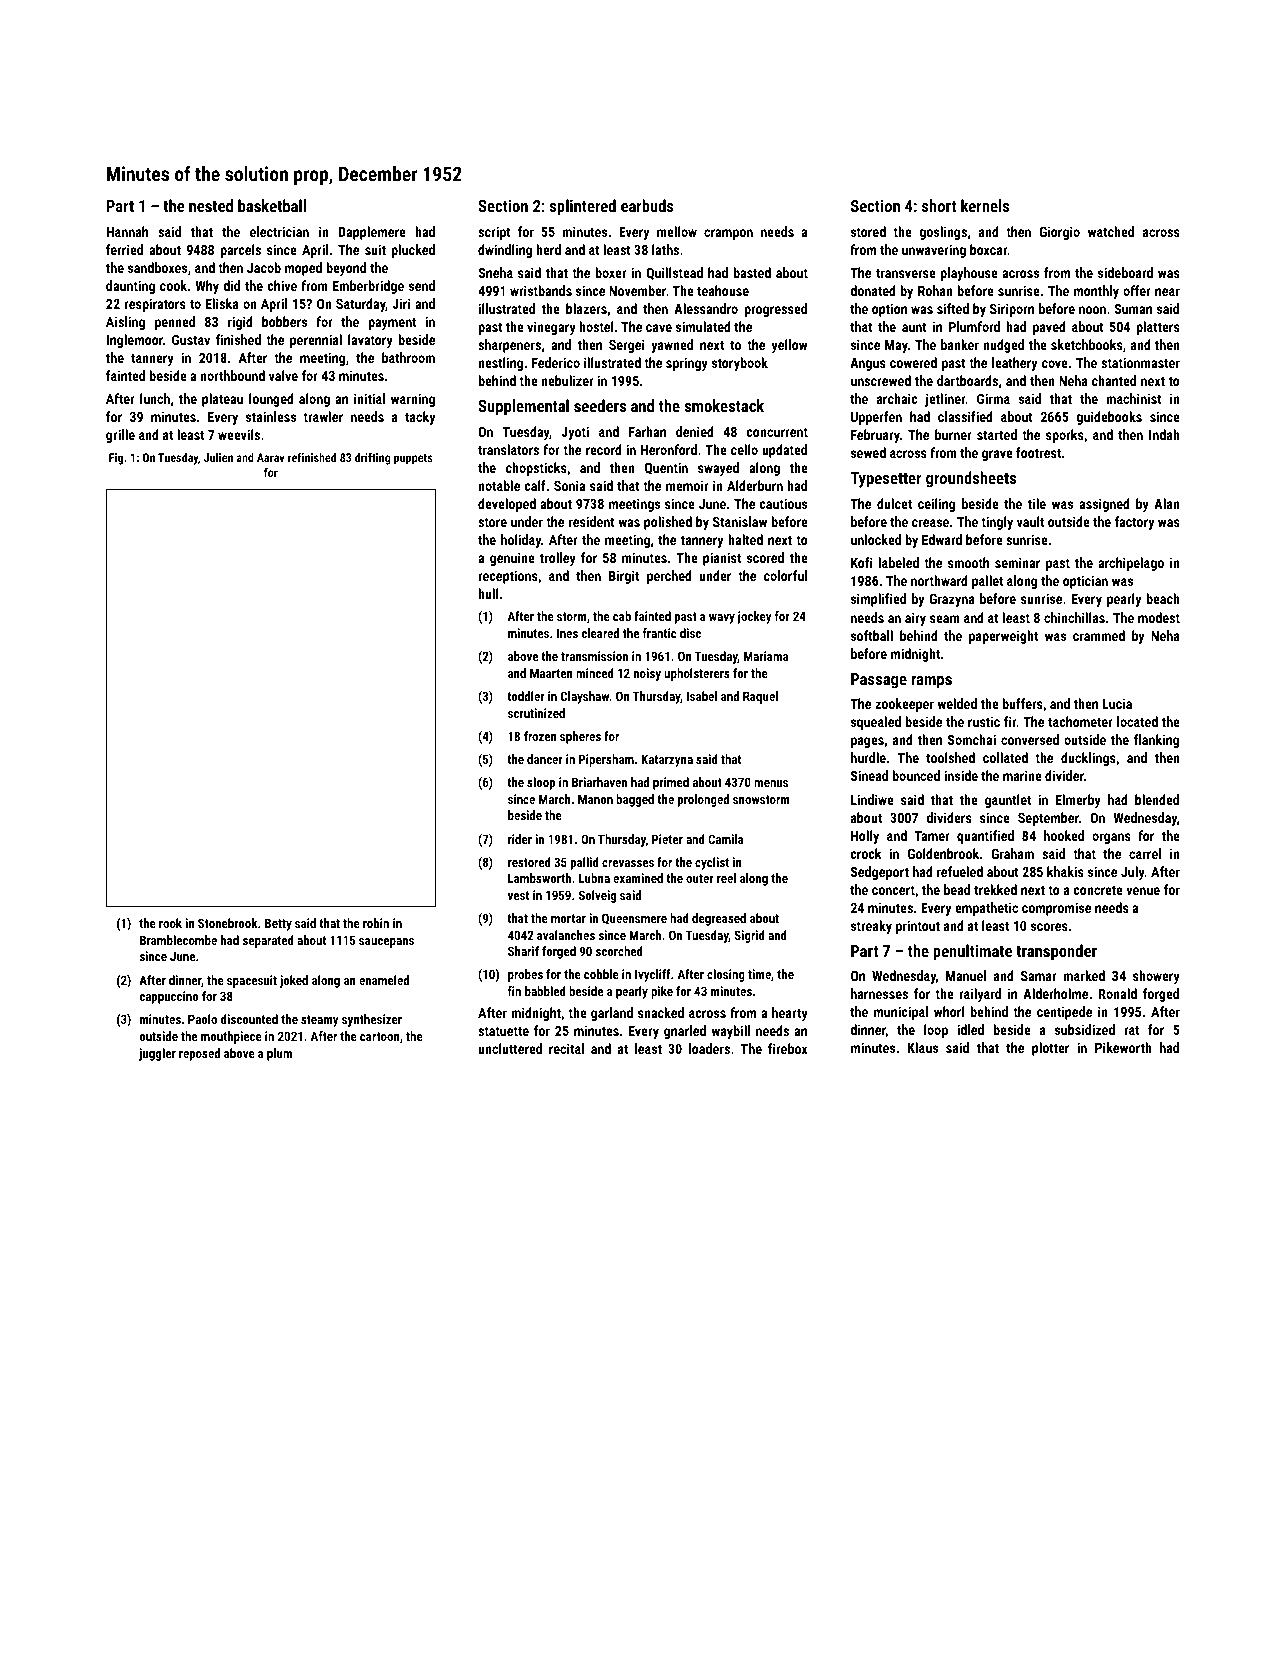 The image size is (1286, 1665). What do you see at coordinates (272, 205) in the document?
I see `basketball` at bounding box center [272, 205].
